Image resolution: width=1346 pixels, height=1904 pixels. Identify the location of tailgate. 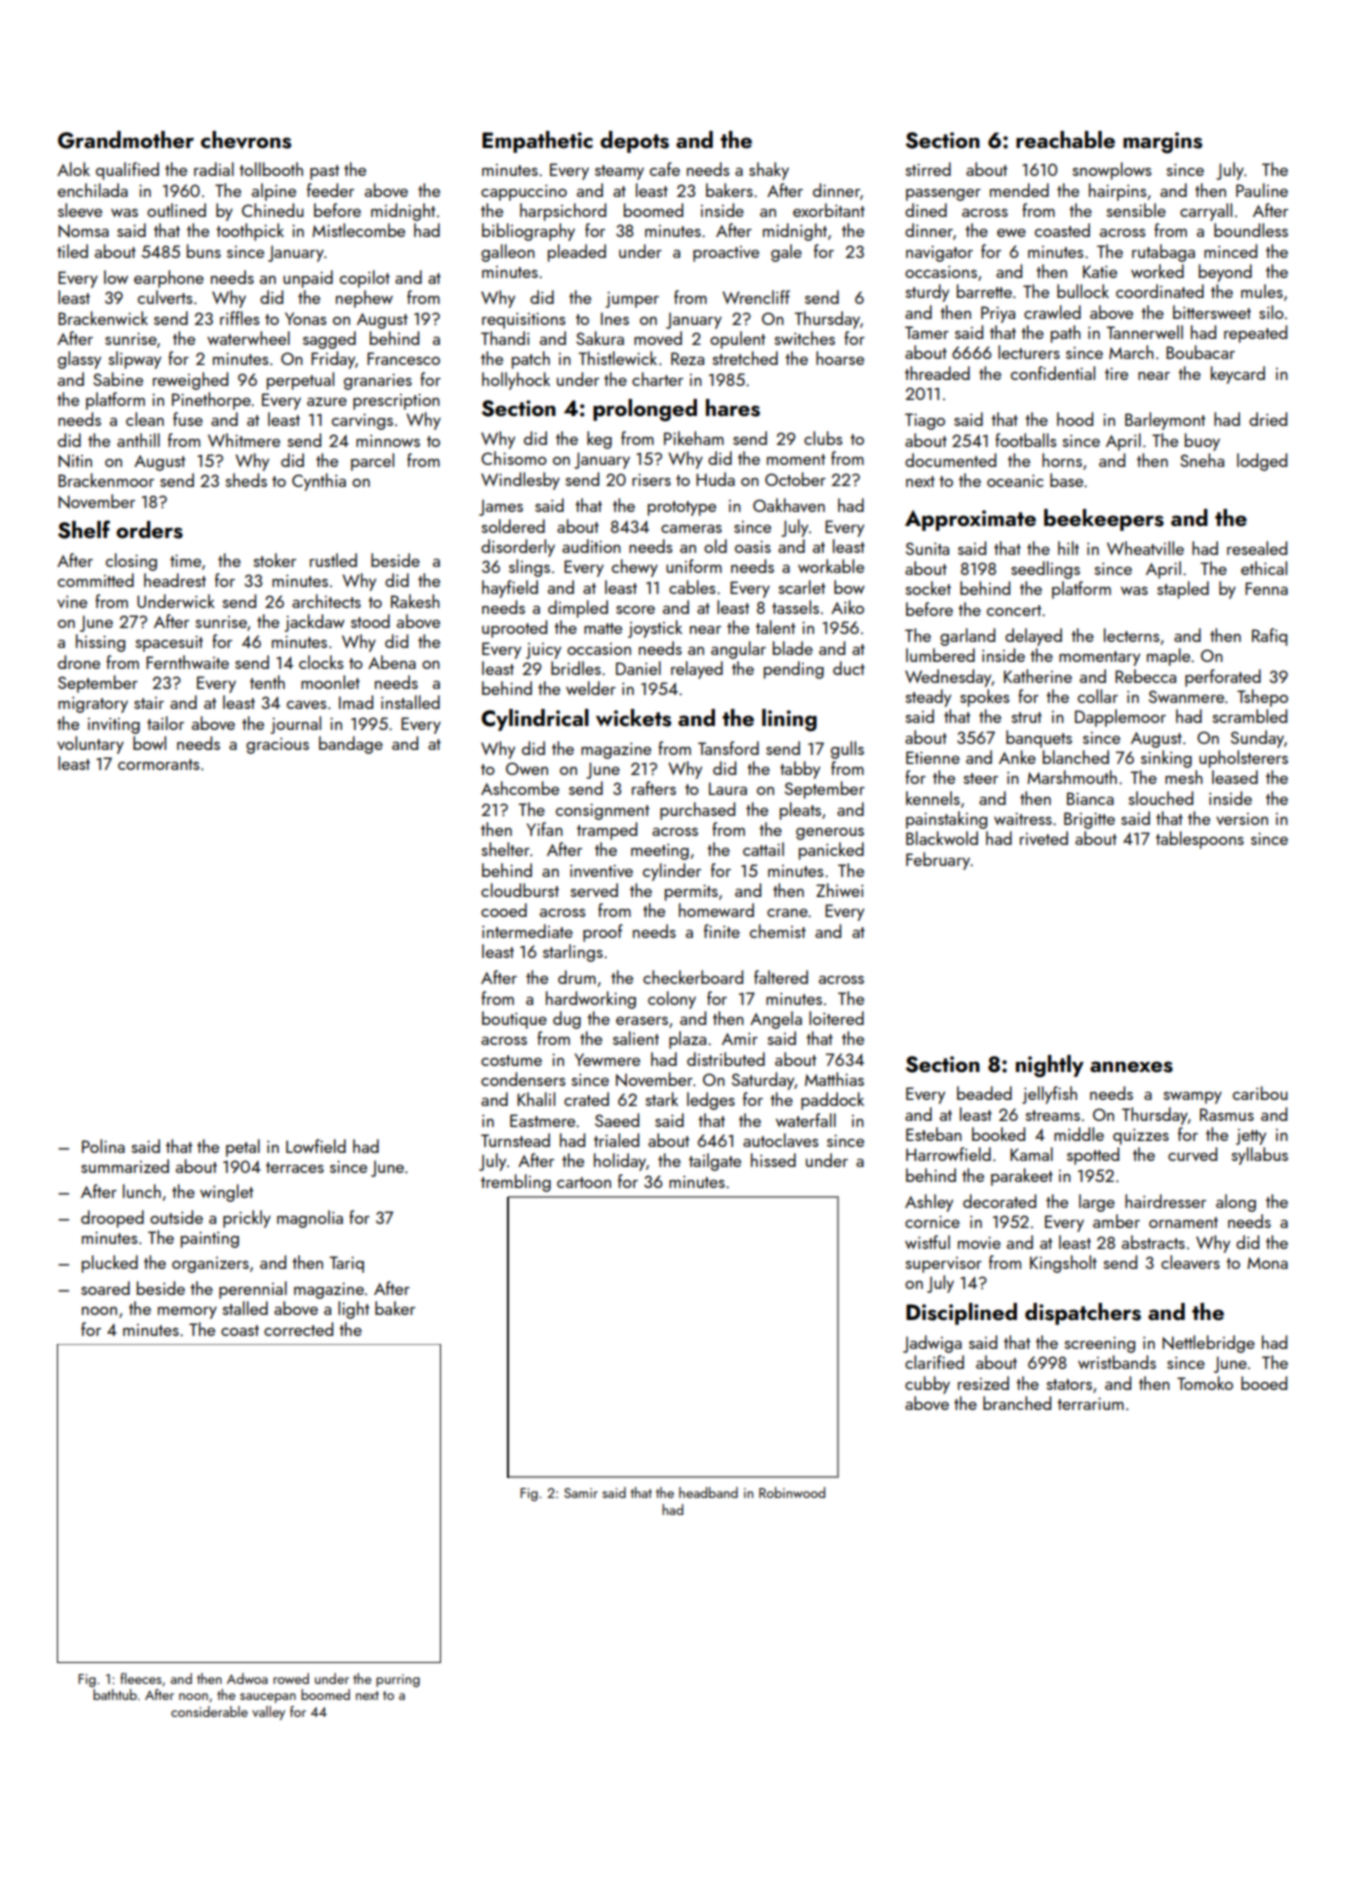
(715, 1162).
